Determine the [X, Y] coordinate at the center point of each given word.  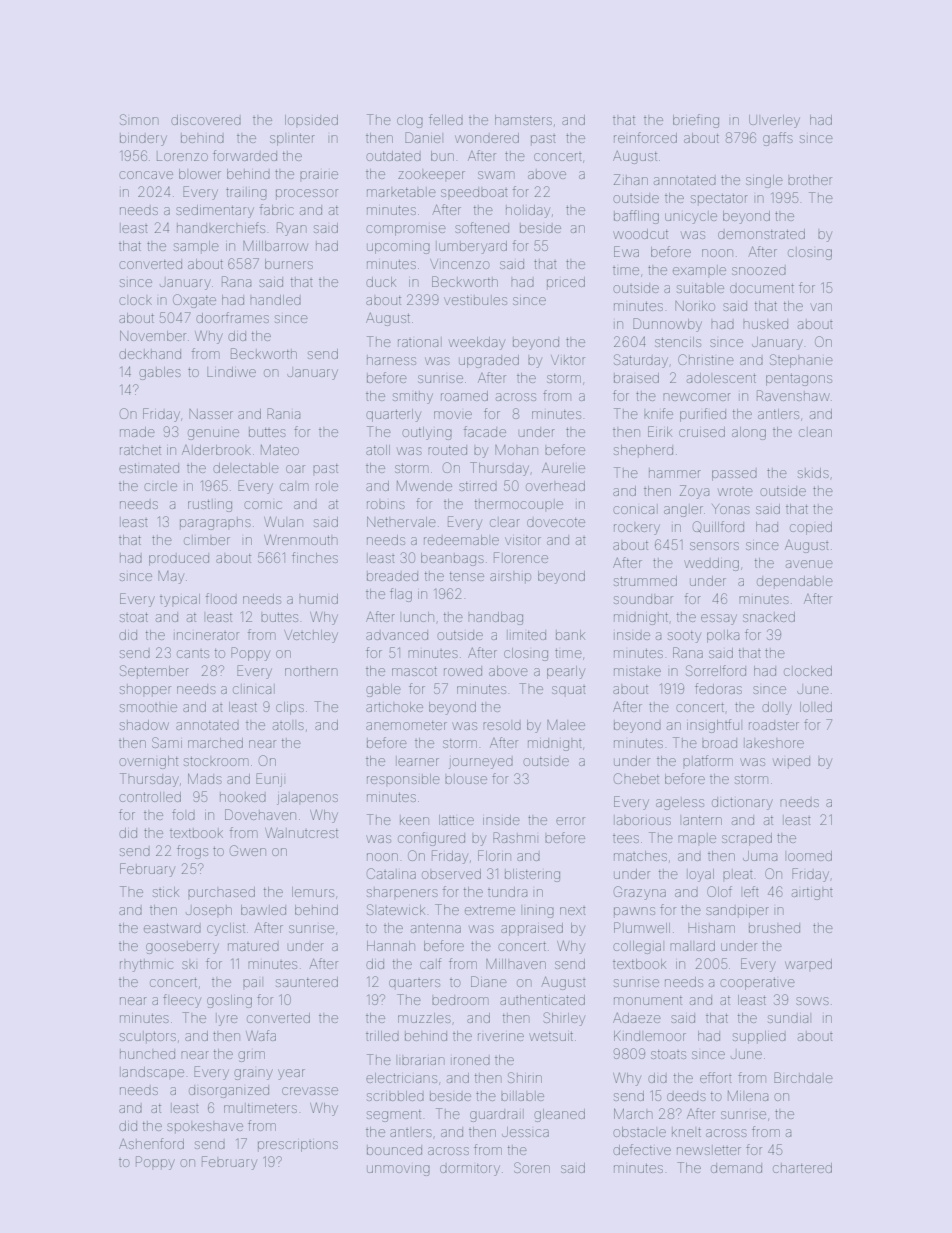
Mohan [516, 450]
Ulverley [774, 121]
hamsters [523, 120]
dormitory [470, 1170]
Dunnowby [667, 325]
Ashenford [151, 1143]
